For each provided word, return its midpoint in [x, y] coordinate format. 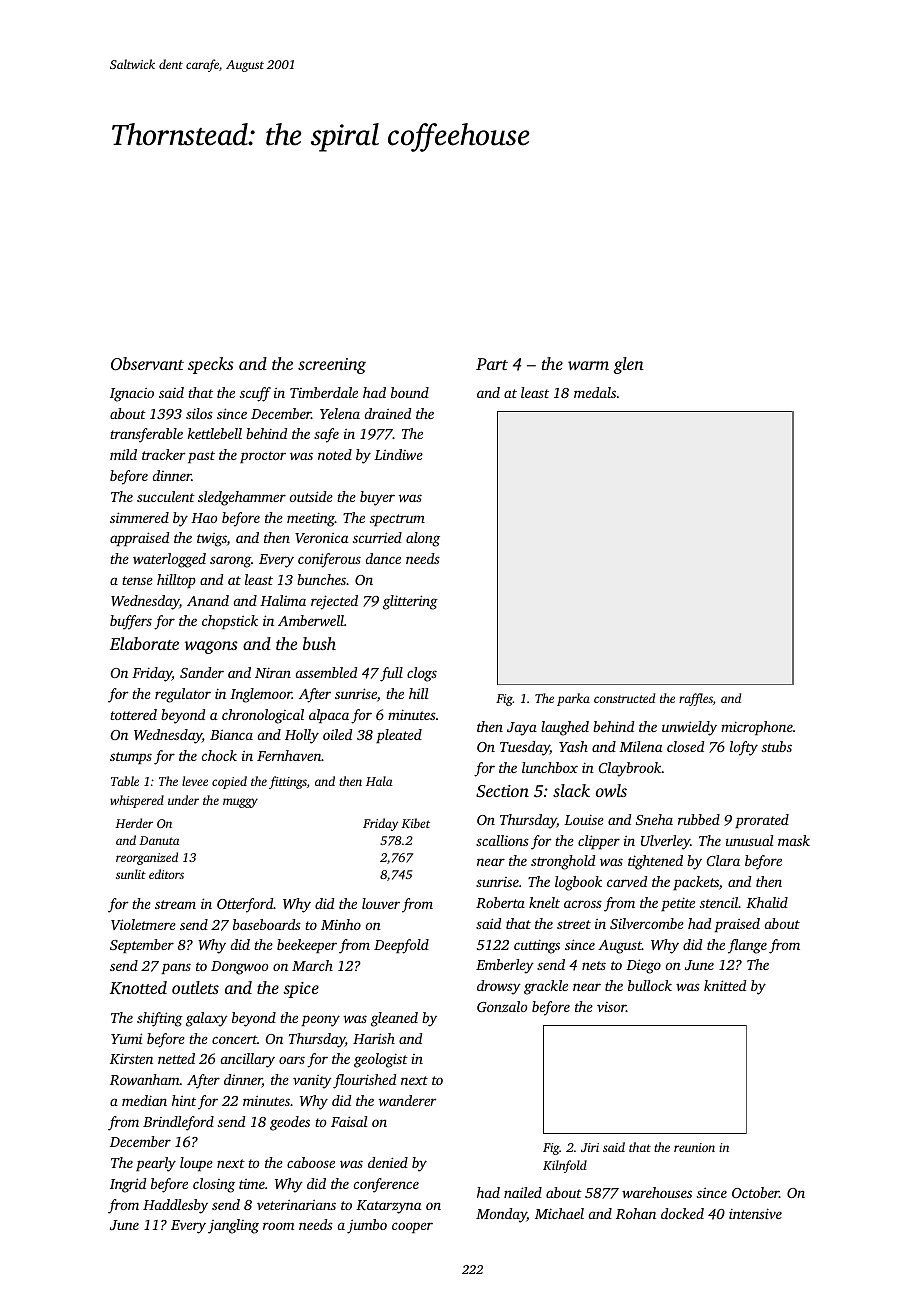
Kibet [415, 823]
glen [629, 365]
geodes [290, 1123]
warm [588, 365]
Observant [147, 364]
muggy [240, 803]
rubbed [699, 819]
